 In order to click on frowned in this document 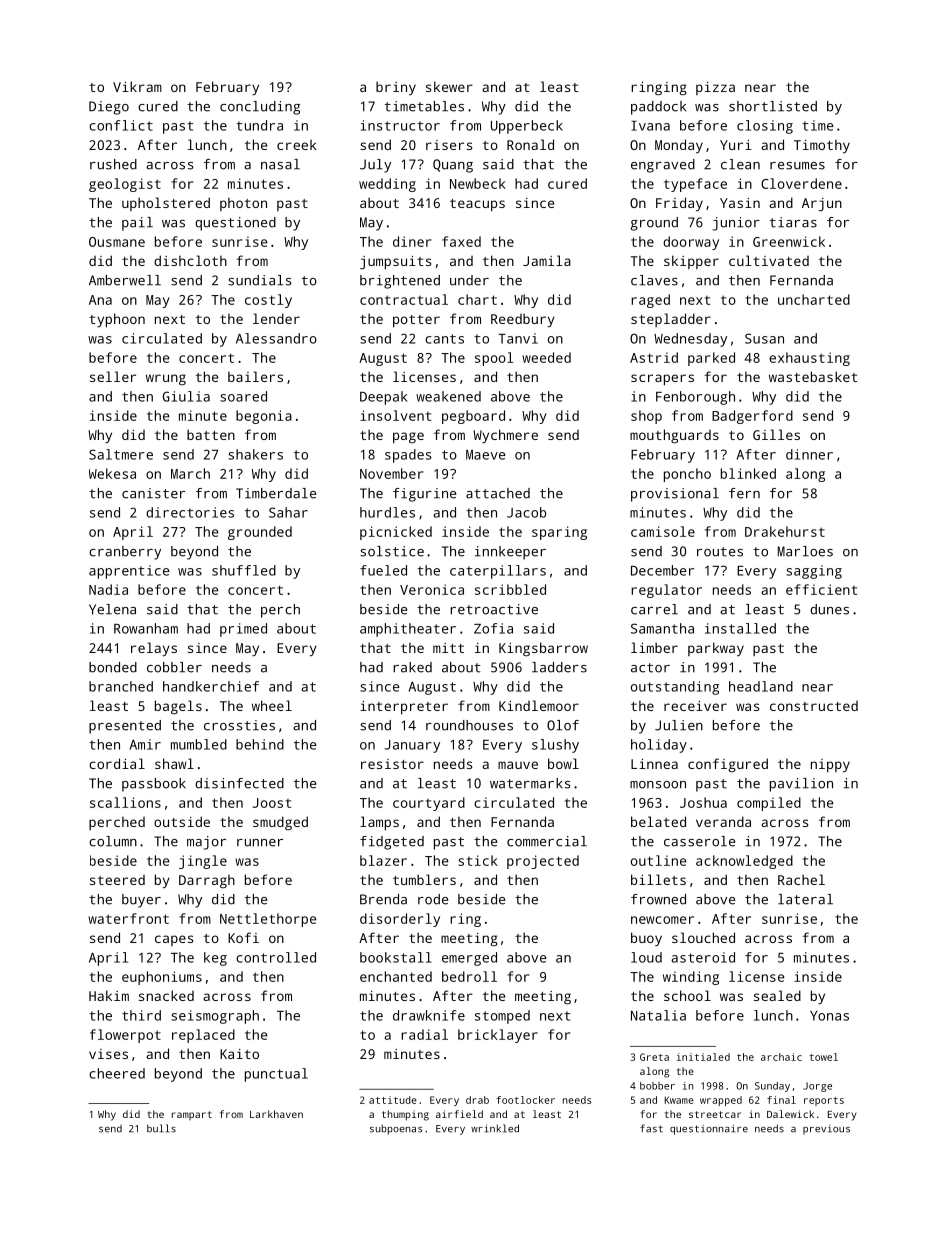, I will do `click(658, 899)`.
